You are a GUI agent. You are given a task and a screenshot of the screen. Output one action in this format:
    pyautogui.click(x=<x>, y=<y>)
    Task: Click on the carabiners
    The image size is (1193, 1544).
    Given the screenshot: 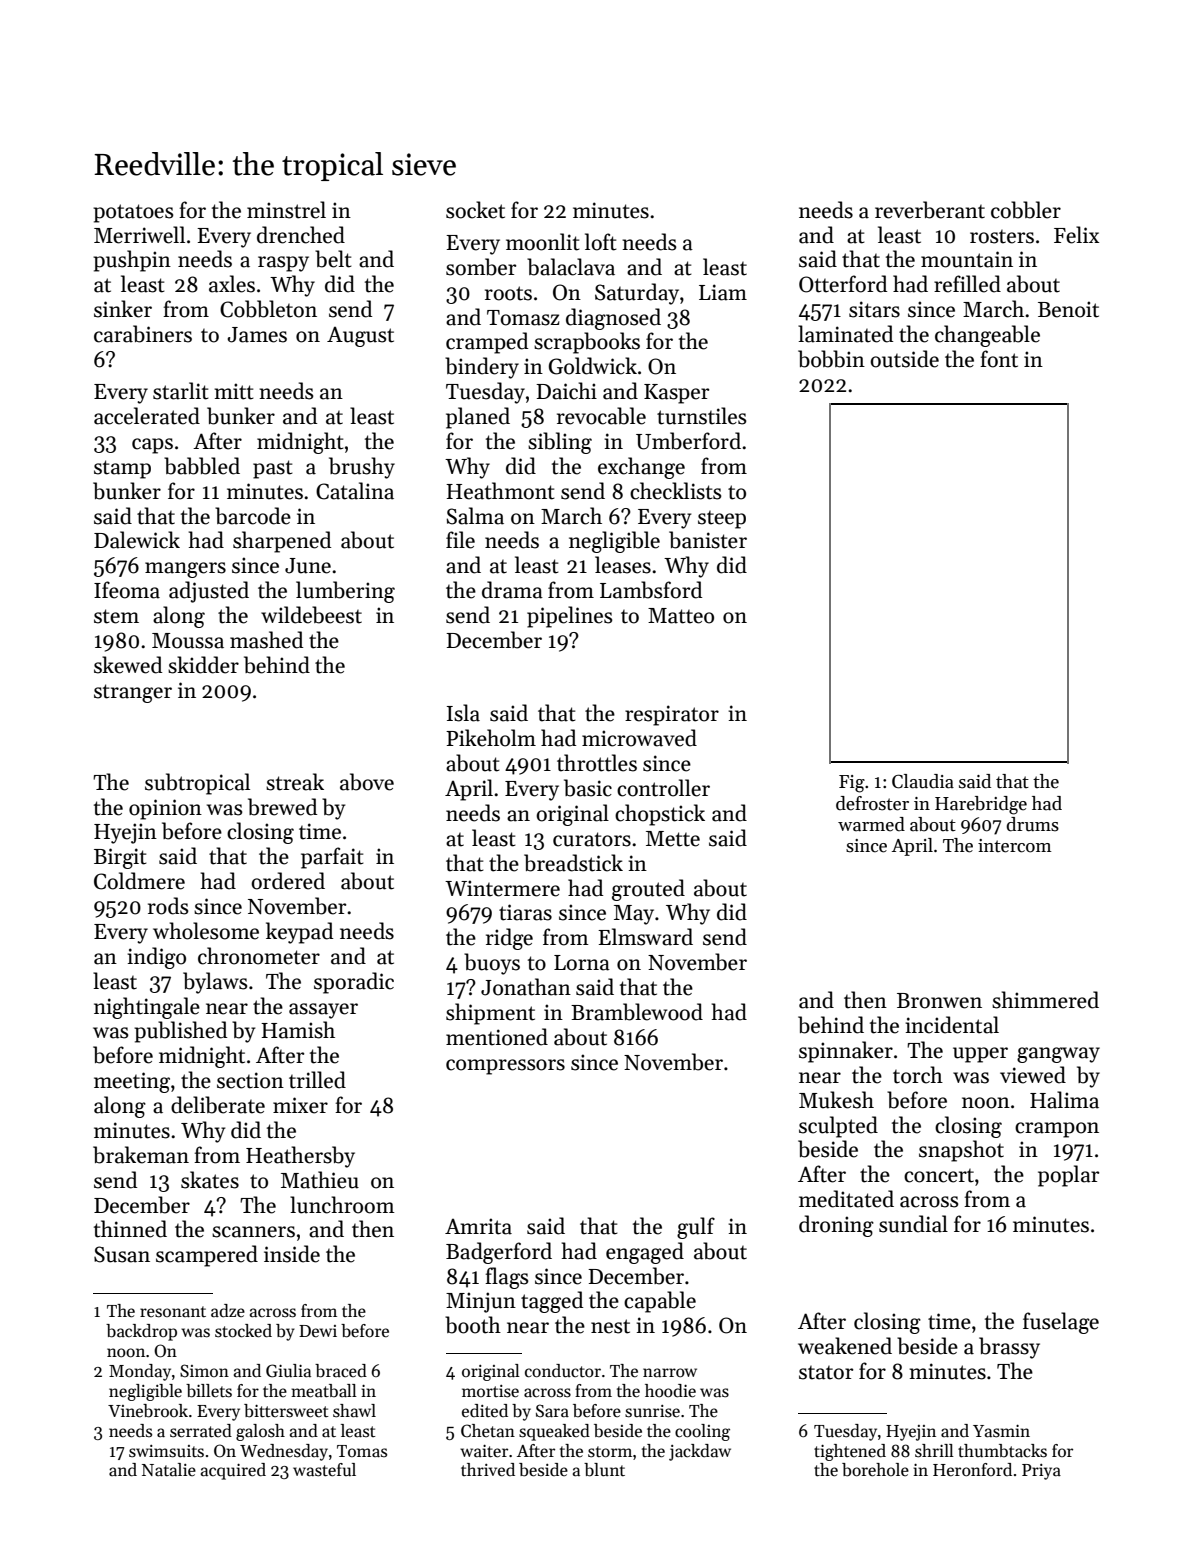 What is the action you would take?
    pyautogui.click(x=143, y=334)
